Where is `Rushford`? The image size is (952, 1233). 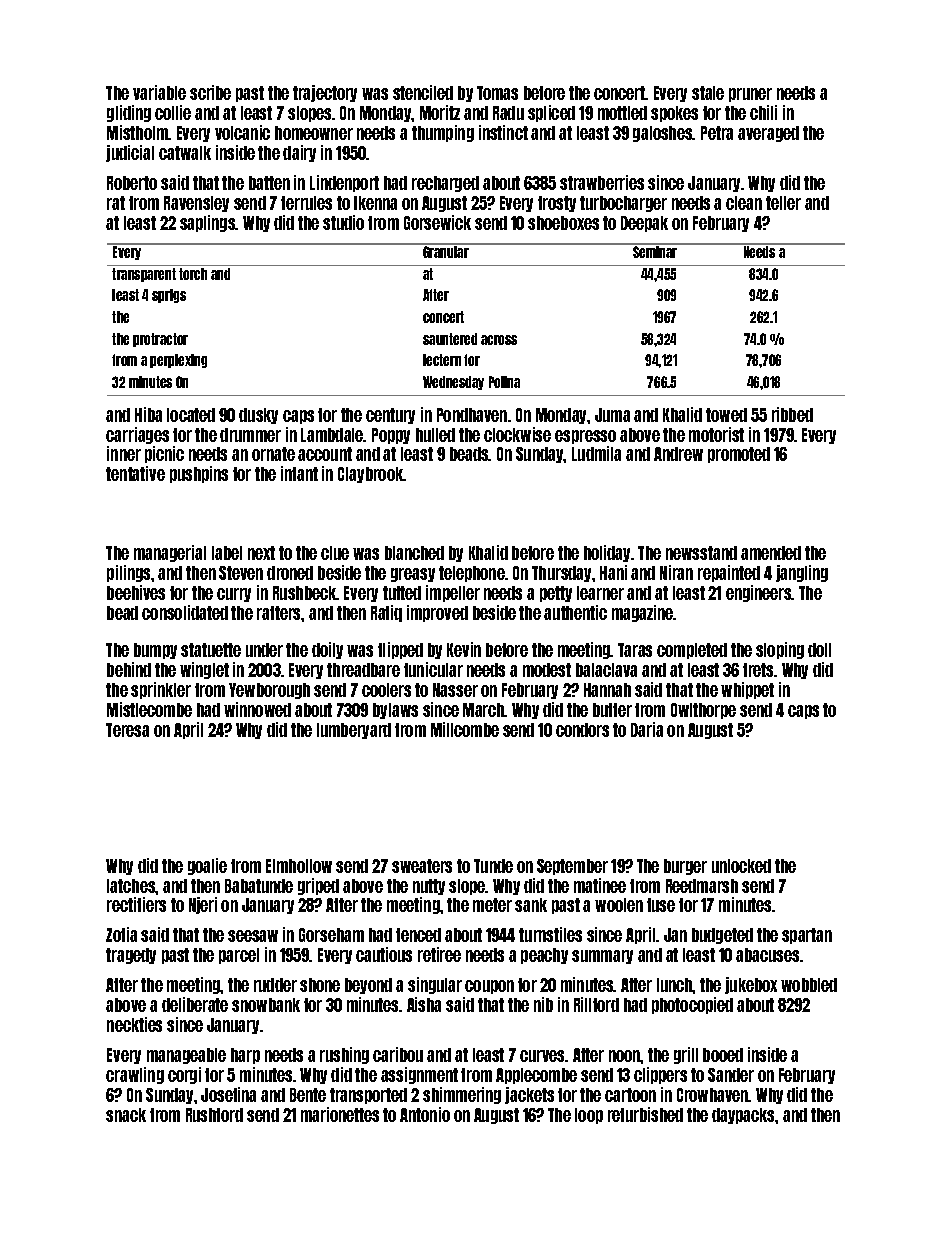
Rushford is located at coordinates (214, 1115).
